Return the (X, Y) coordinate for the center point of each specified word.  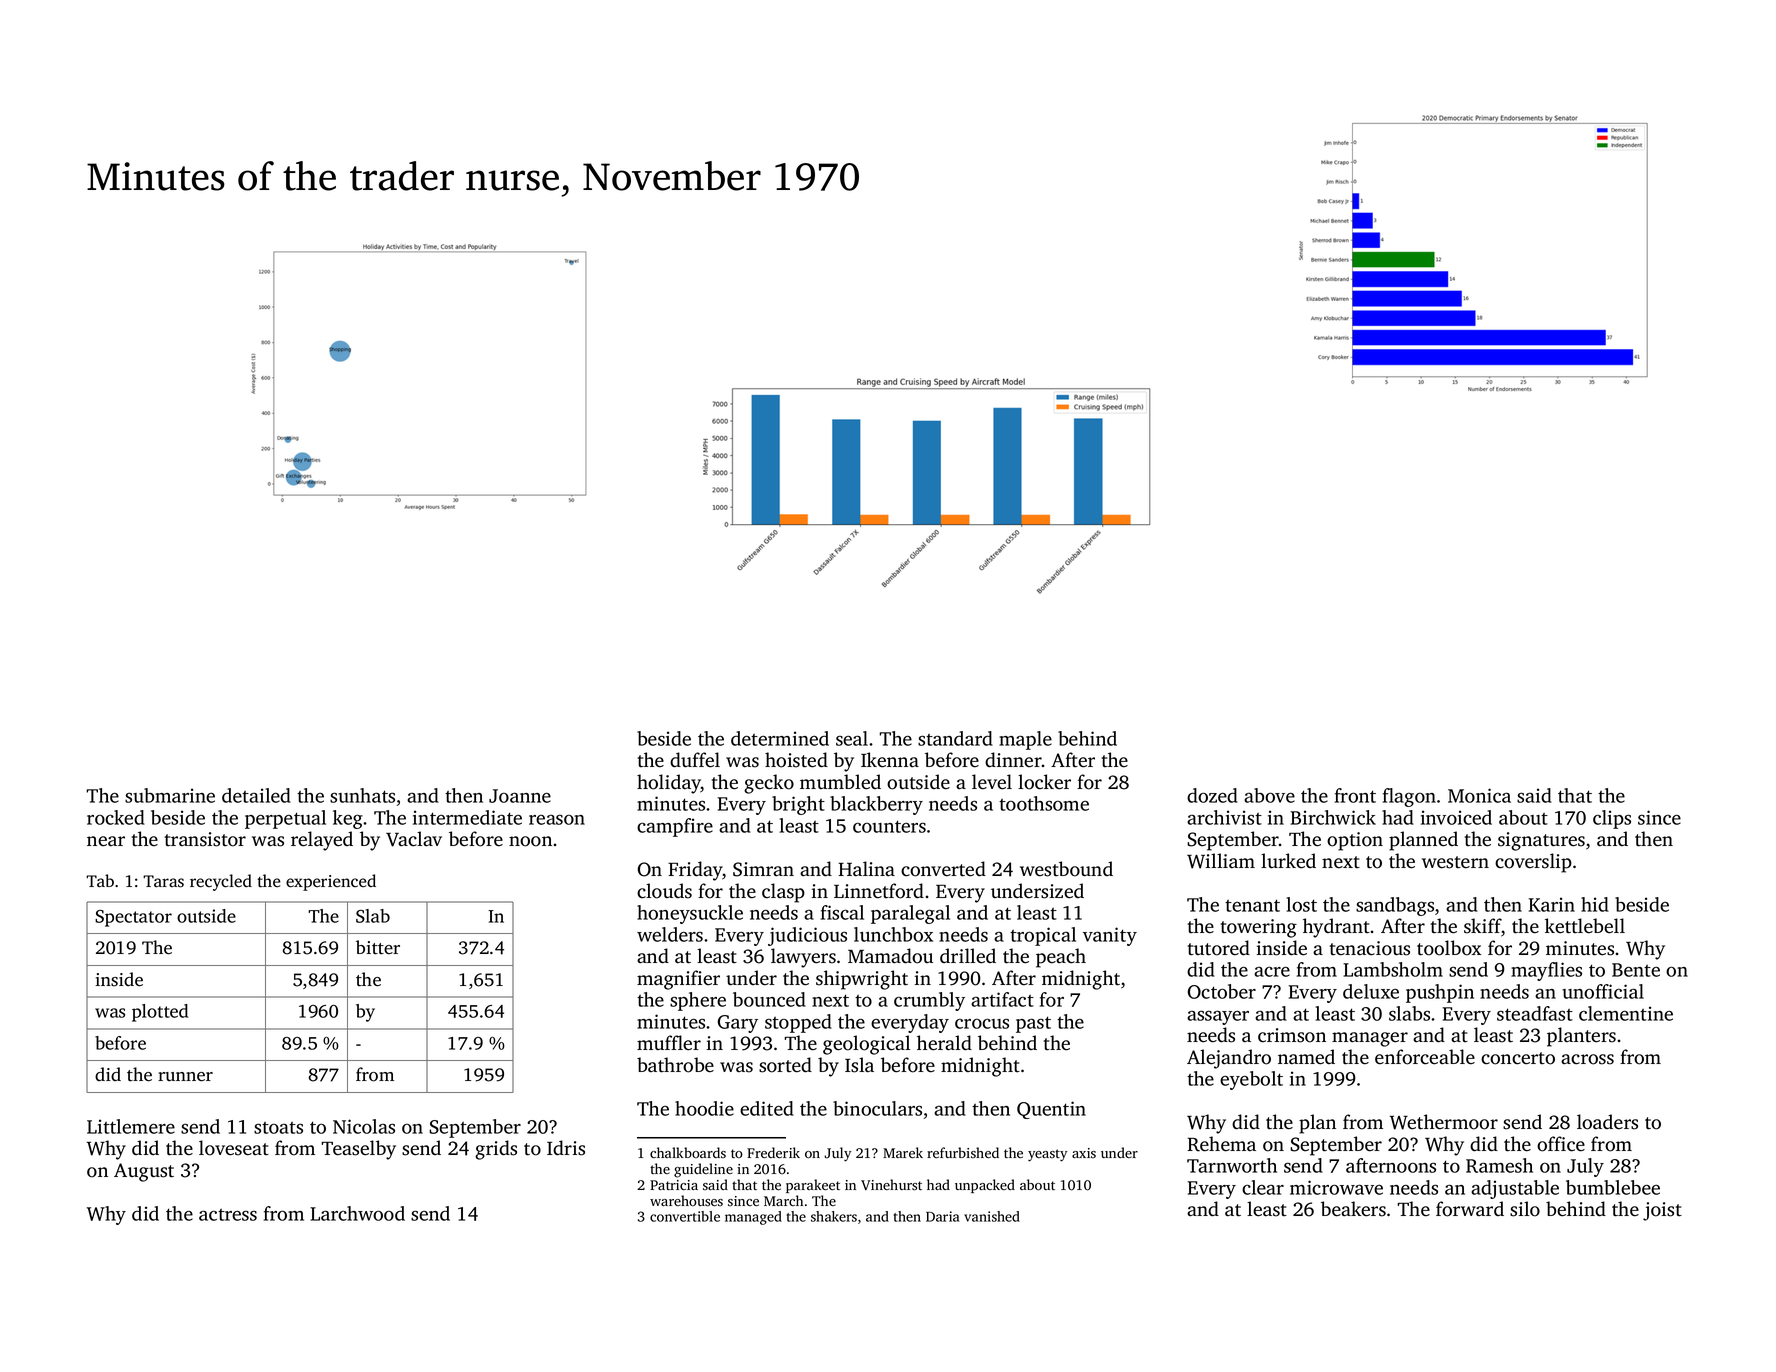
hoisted (796, 760)
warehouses (686, 1201)
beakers (1353, 1209)
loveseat (234, 1148)
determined (780, 738)
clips (1612, 819)
